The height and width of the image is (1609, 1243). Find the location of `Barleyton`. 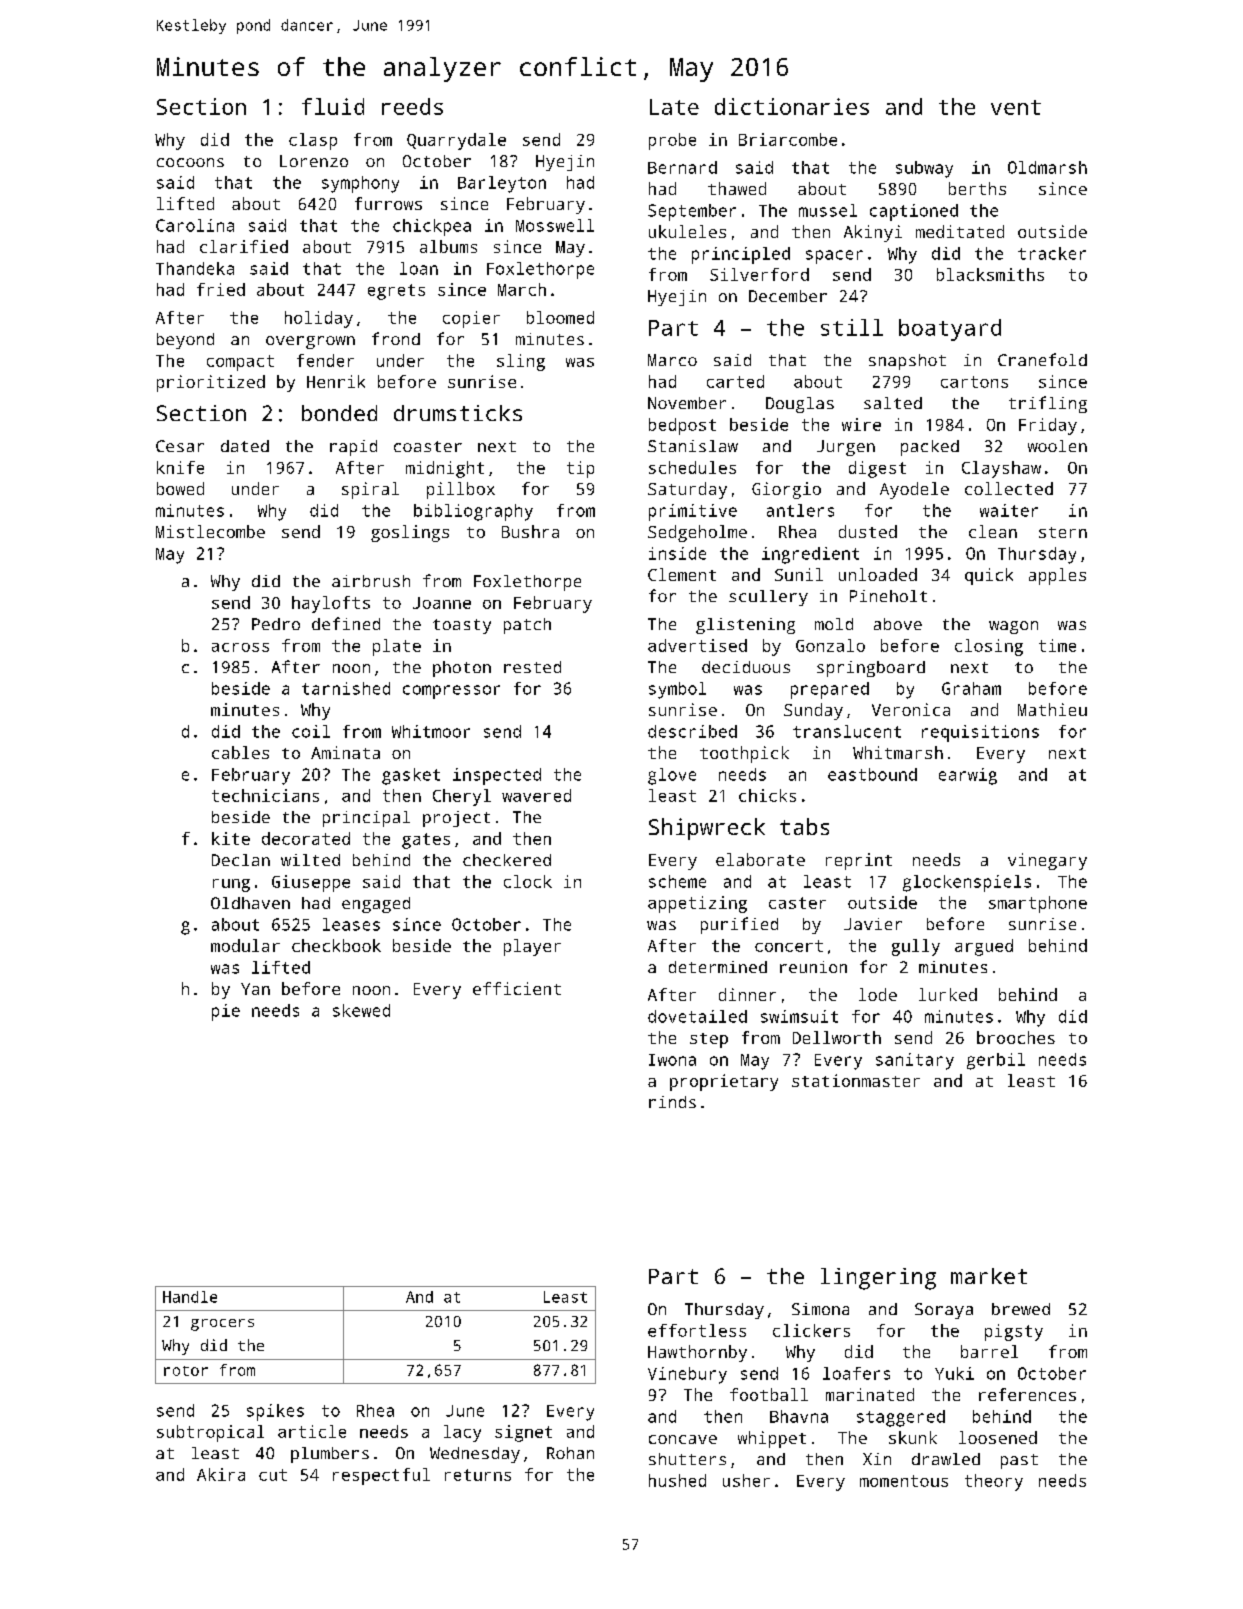

Barleyton is located at coordinates (502, 184).
